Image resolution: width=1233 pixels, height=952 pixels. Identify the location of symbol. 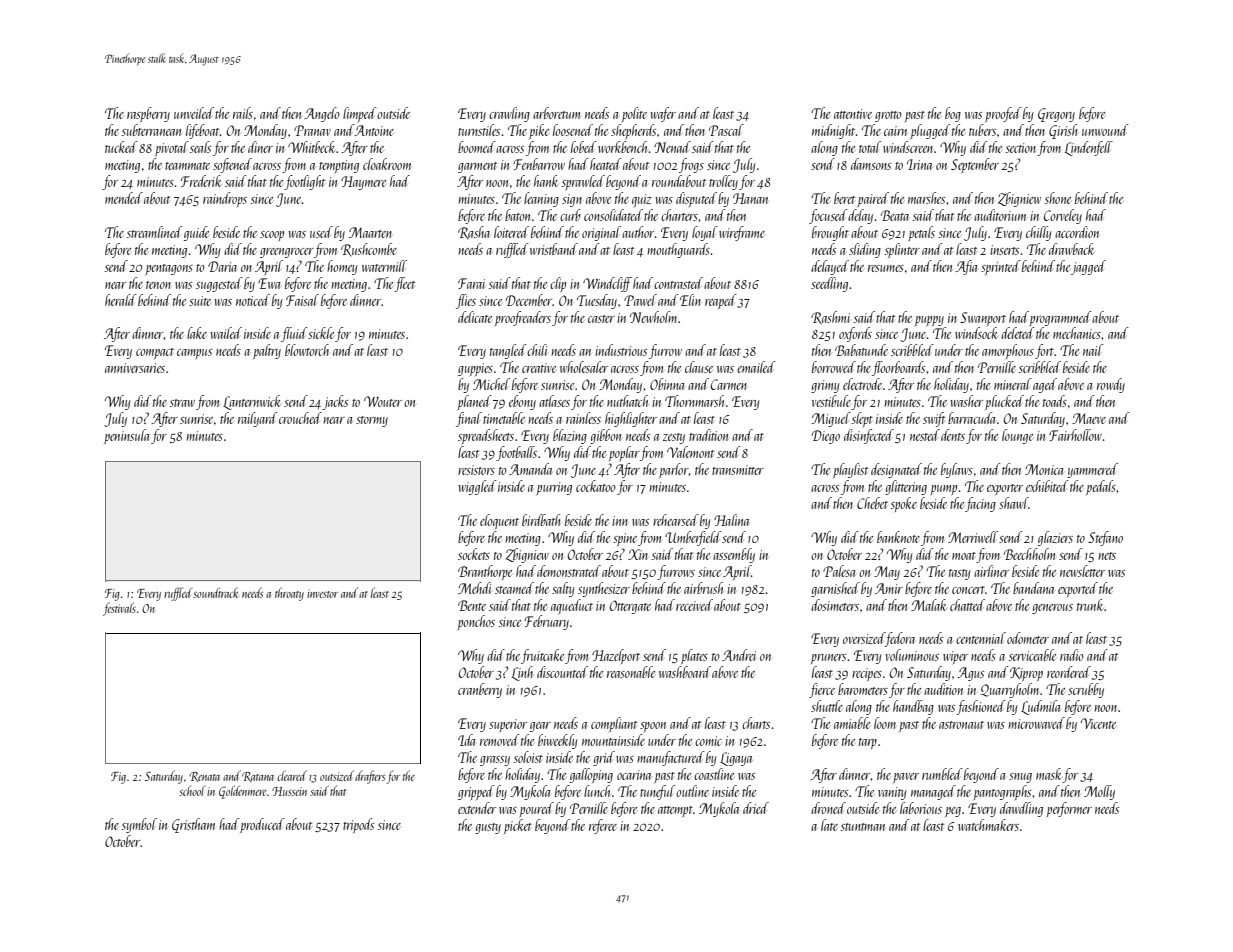
(139, 825).
